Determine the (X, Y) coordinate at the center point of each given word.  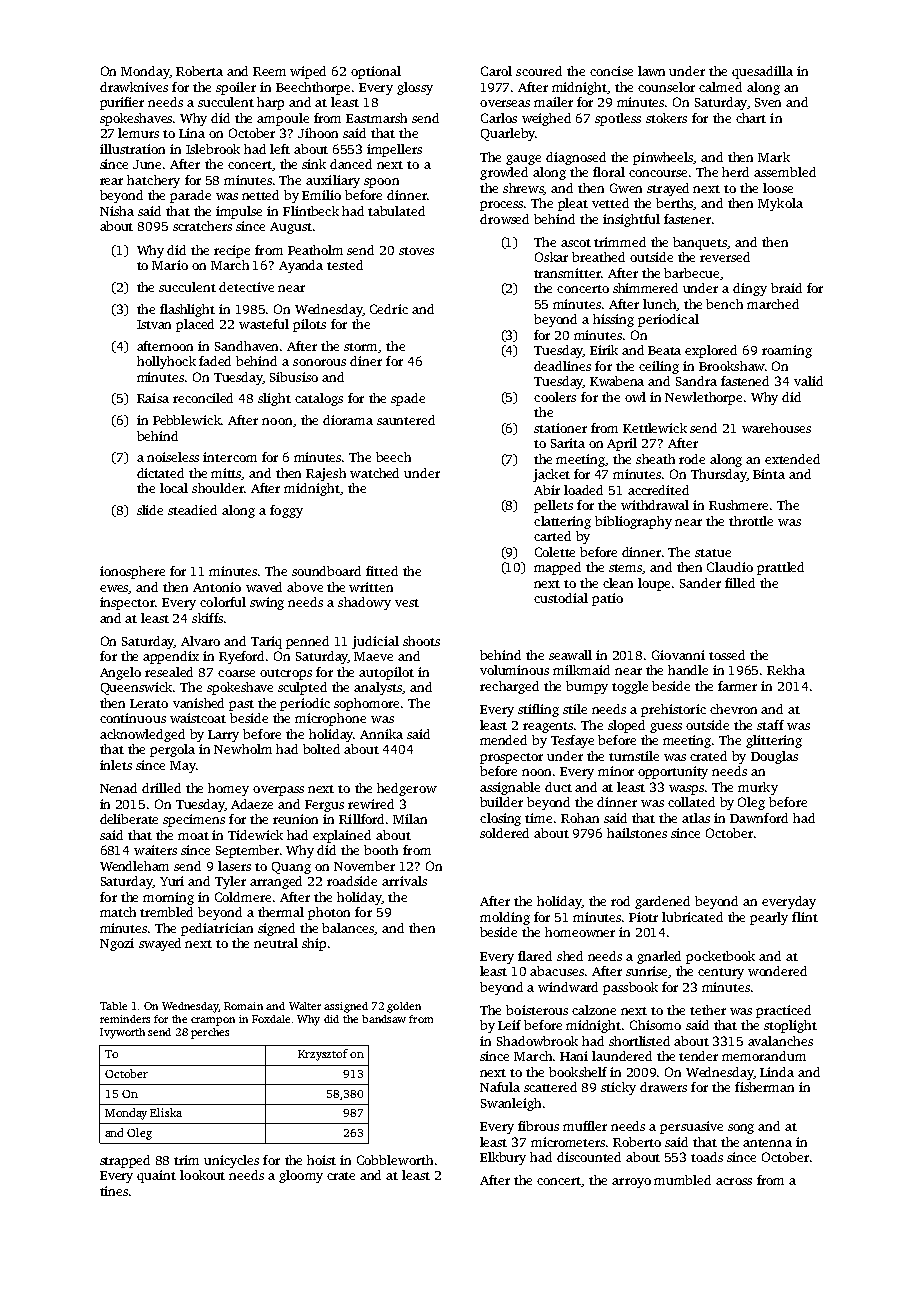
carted (552, 536)
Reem (269, 71)
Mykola (780, 204)
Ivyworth (122, 1033)
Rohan (580, 818)
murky (758, 788)
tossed (727, 655)
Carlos (499, 118)
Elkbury (503, 1158)
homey (228, 789)
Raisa (153, 398)
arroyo (631, 1183)
